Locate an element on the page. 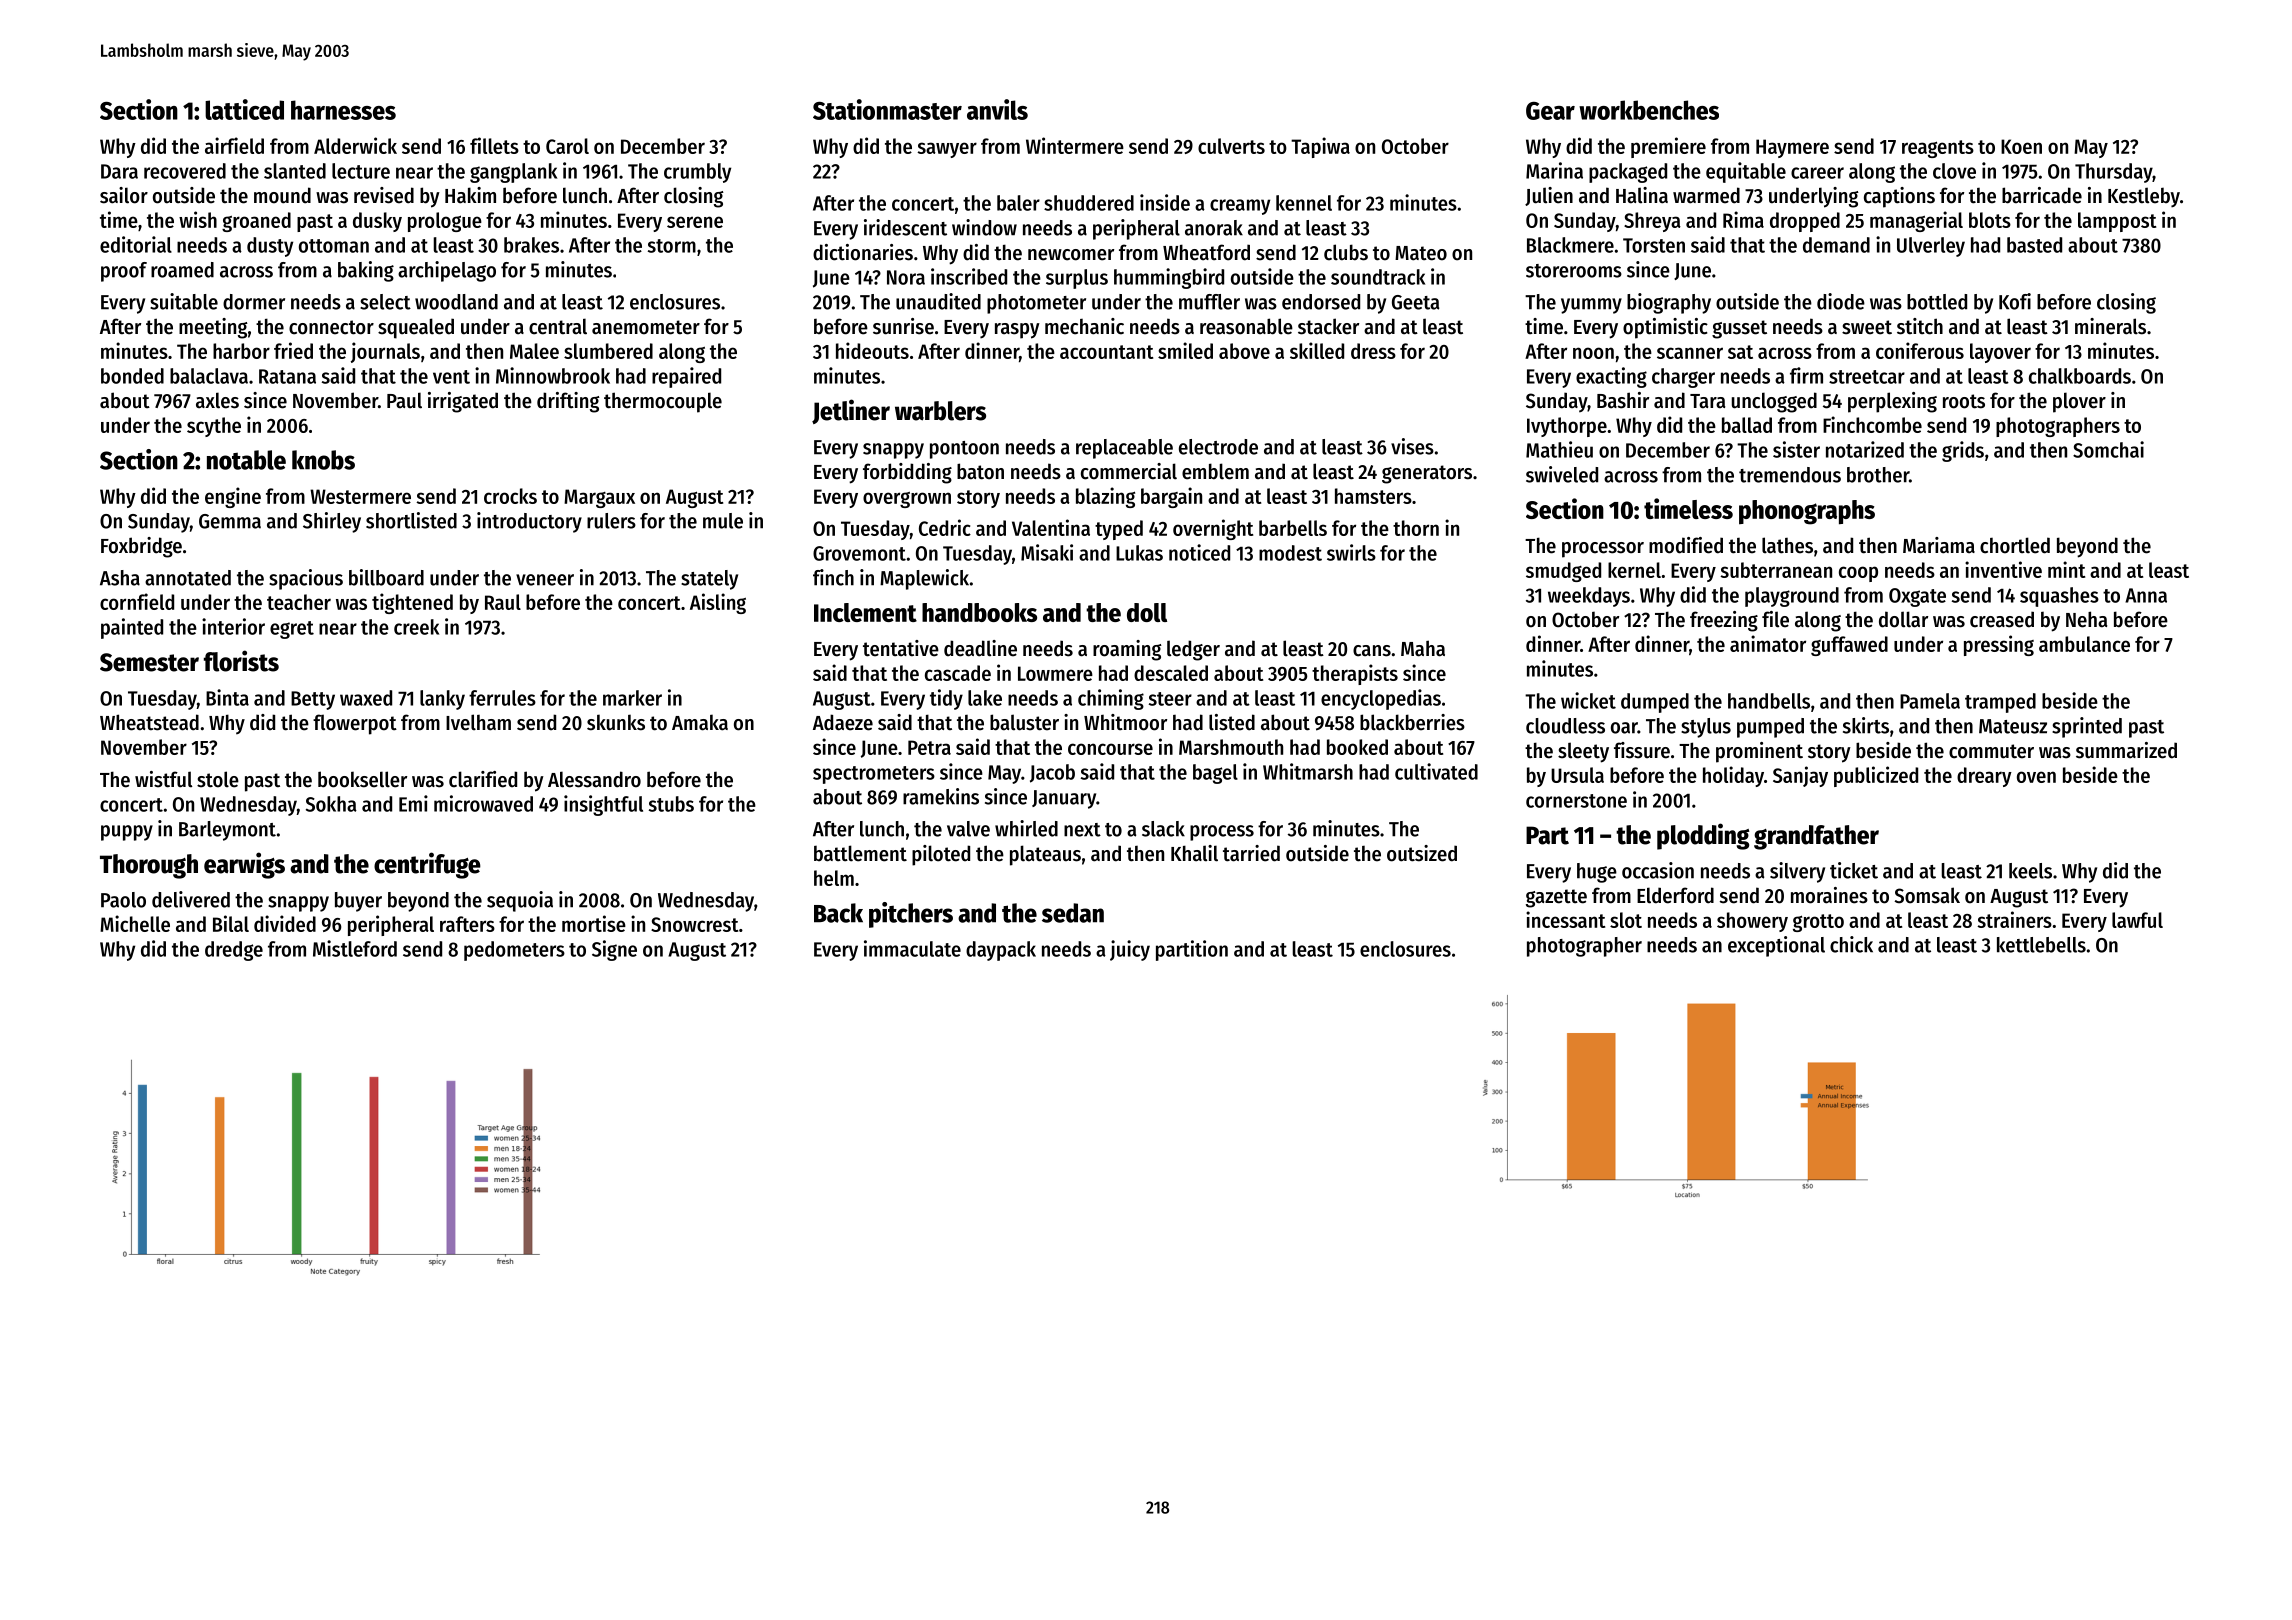 Image resolution: width=2292 pixels, height=1620 pixels. Shirley is located at coordinates (332, 522).
